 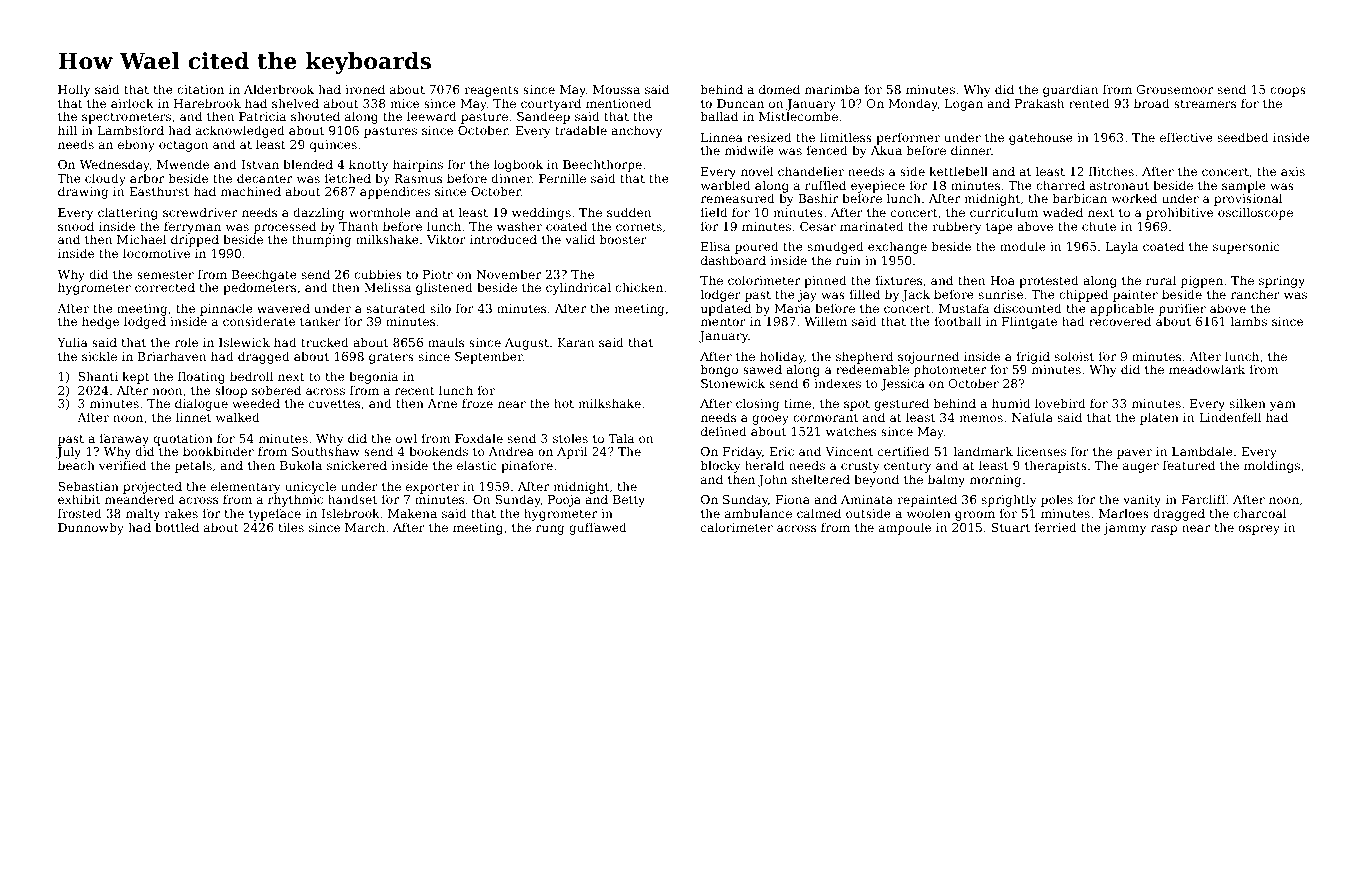 I want to click on indexes, so click(x=837, y=383).
